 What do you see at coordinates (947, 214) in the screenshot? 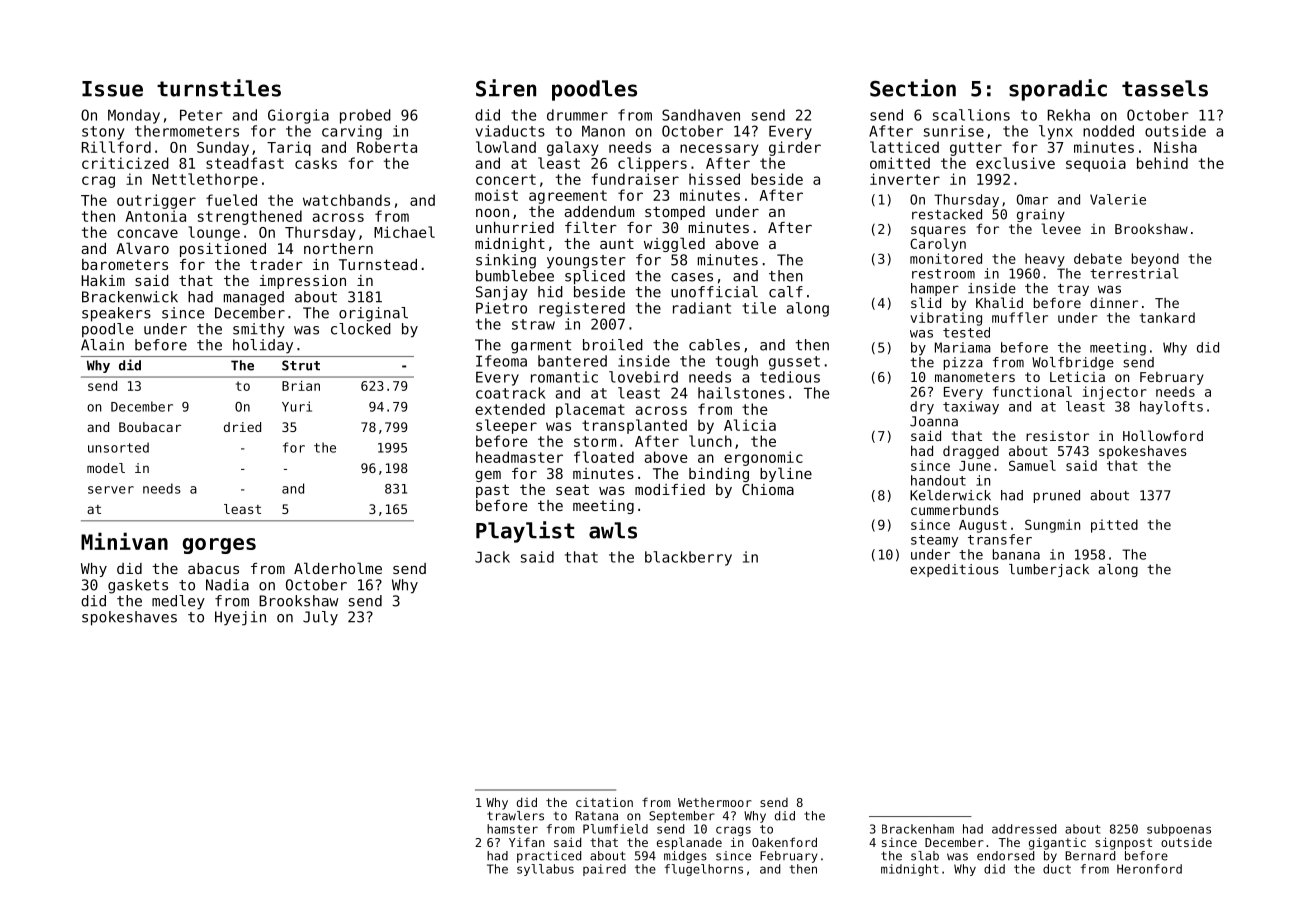
I see `restacked` at bounding box center [947, 214].
